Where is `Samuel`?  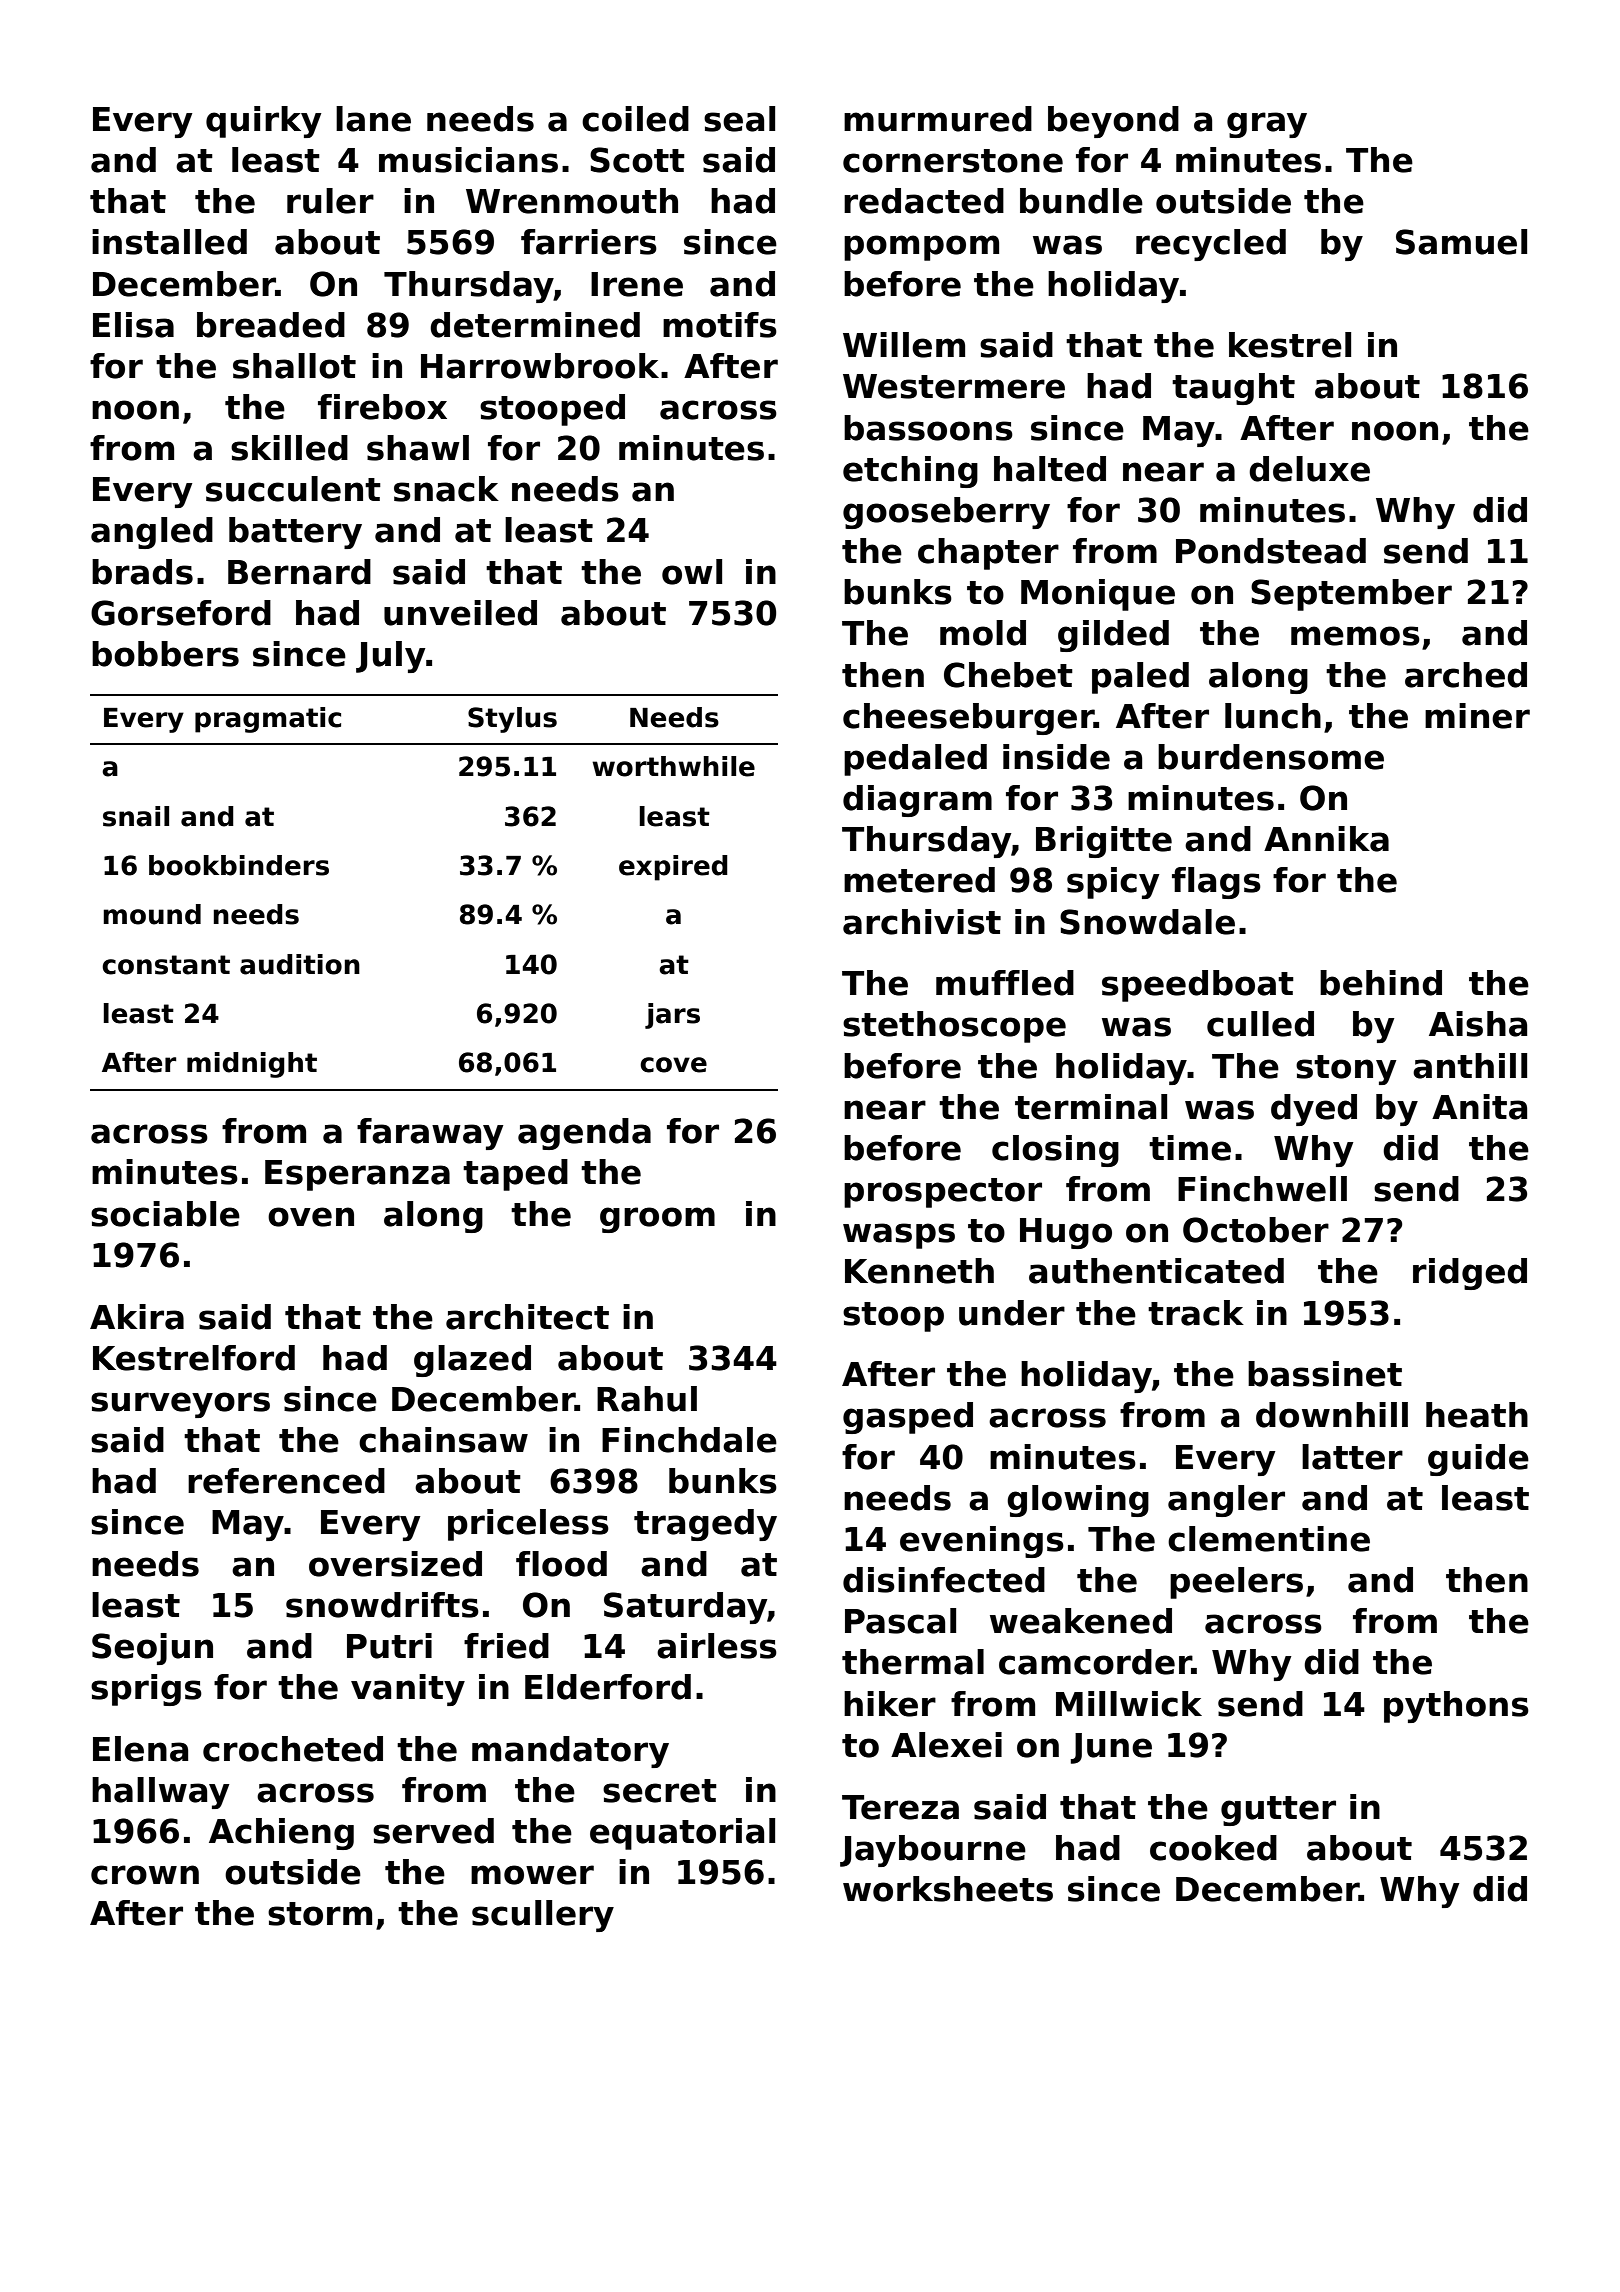 Samuel is located at coordinates (1461, 242).
